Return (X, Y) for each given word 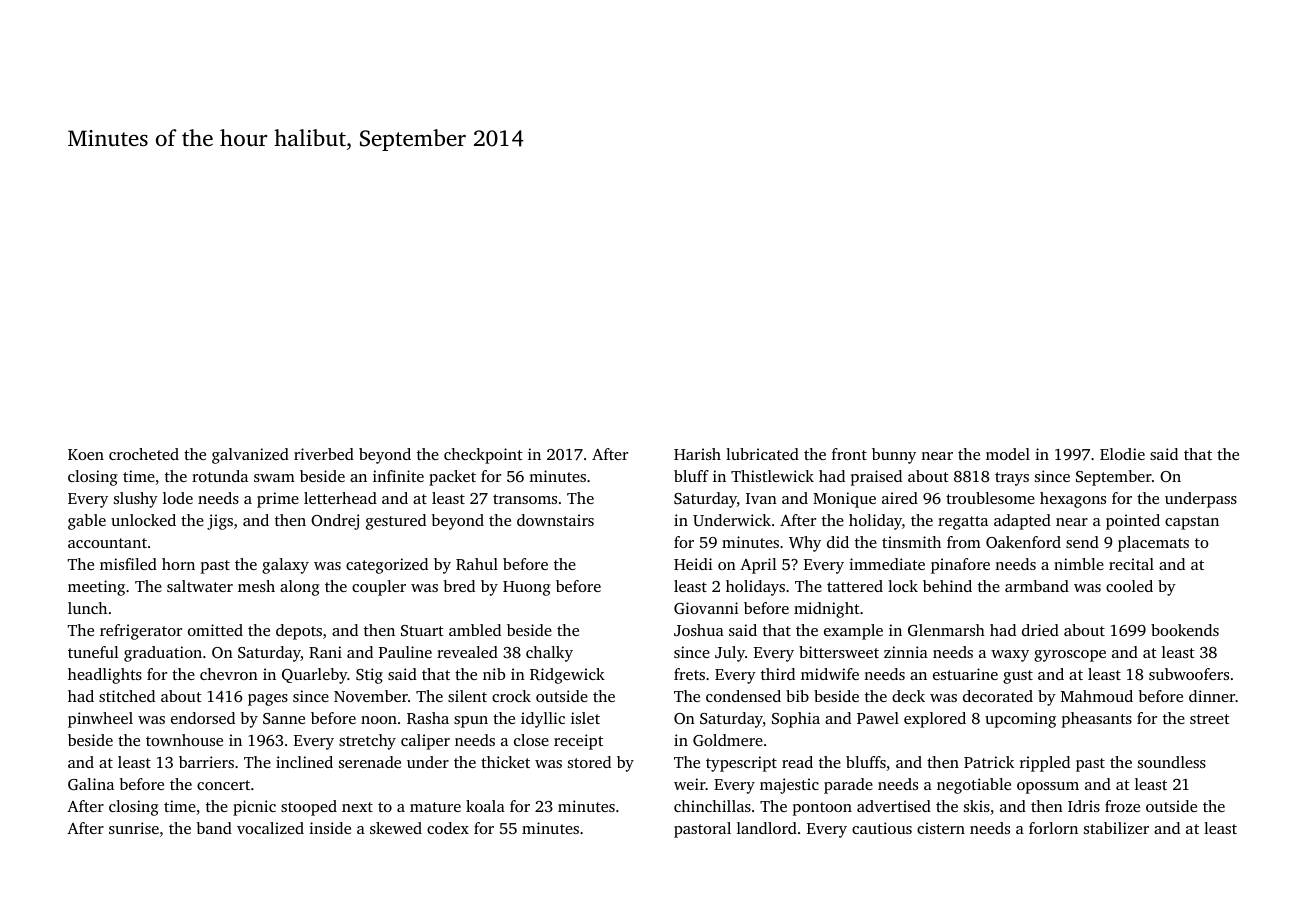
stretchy (367, 742)
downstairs (555, 520)
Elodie (1122, 454)
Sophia (796, 720)
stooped (309, 808)
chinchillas (712, 806)
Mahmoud (1097, 696)
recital (1131, 564)
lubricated (762, 454)
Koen (86, 454)
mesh (256, 586)
